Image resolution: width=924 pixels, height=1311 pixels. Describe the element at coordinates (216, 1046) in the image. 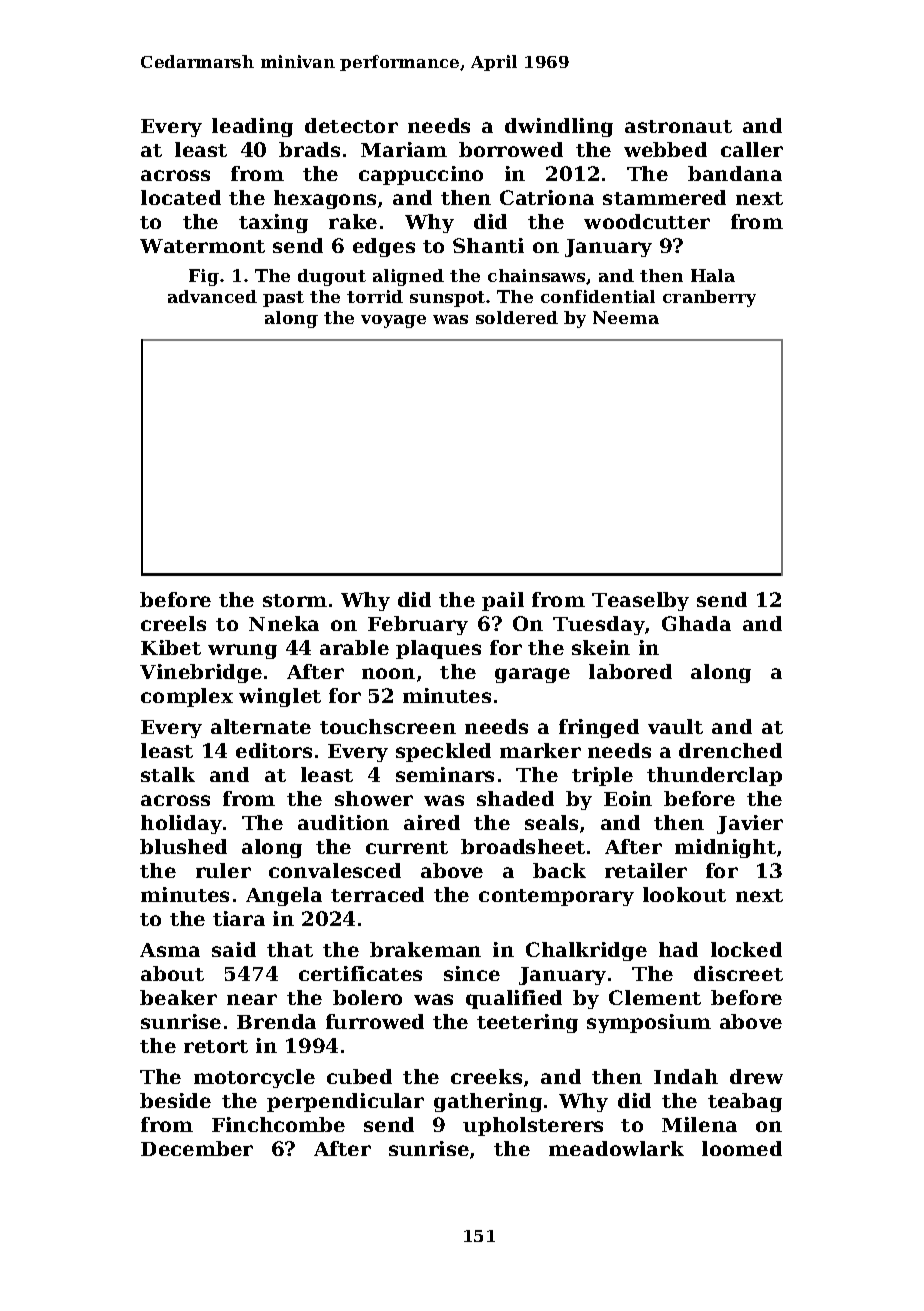

I see `retort` at that location.
